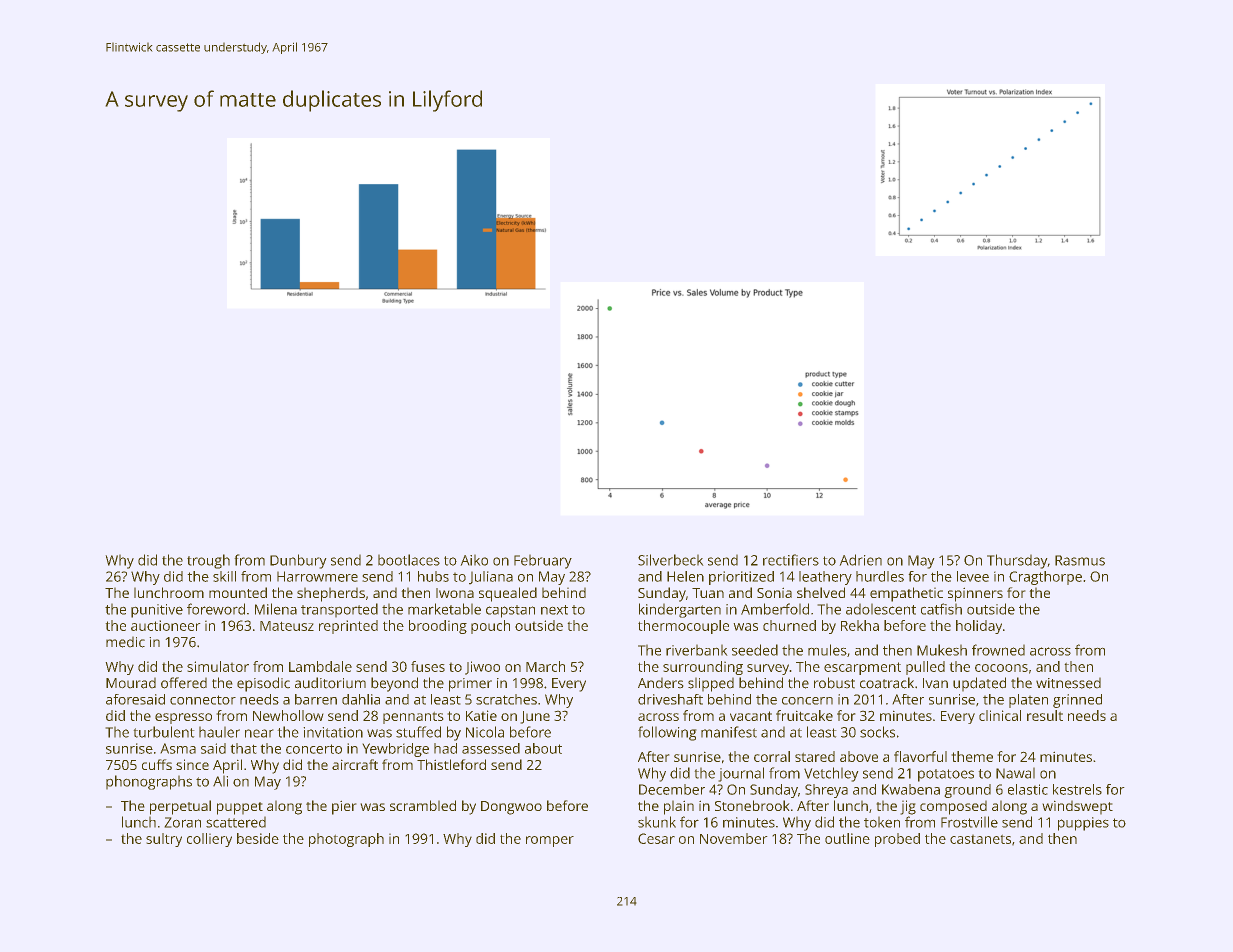 This screenshot has width=1233, height=952. What do you see at coordinates (1077, 789) in the screenshot?
I see `kestrels` at bounding box center [1077, 789].
